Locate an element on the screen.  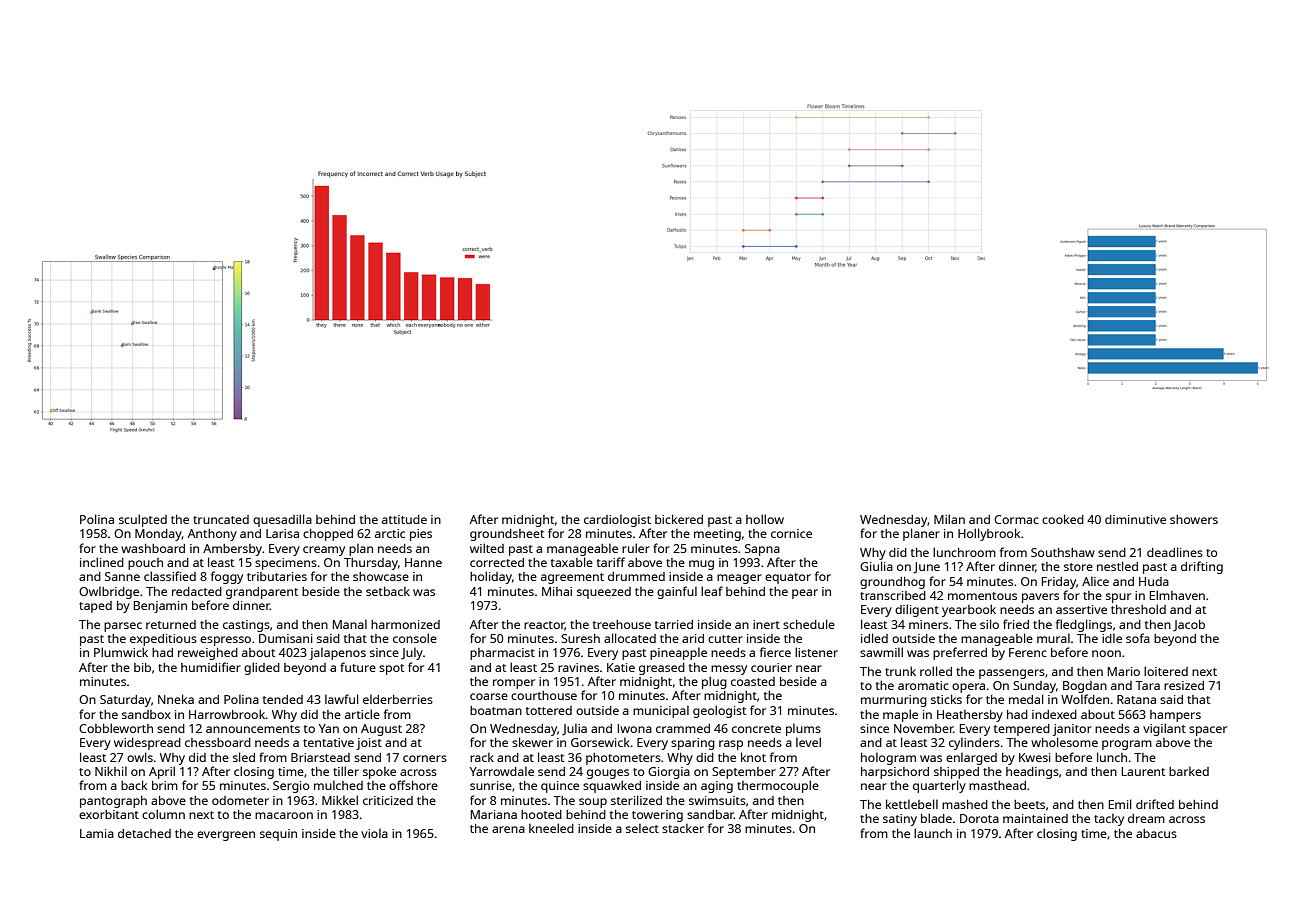
groundsheet is located at coordinates (507, 535).
